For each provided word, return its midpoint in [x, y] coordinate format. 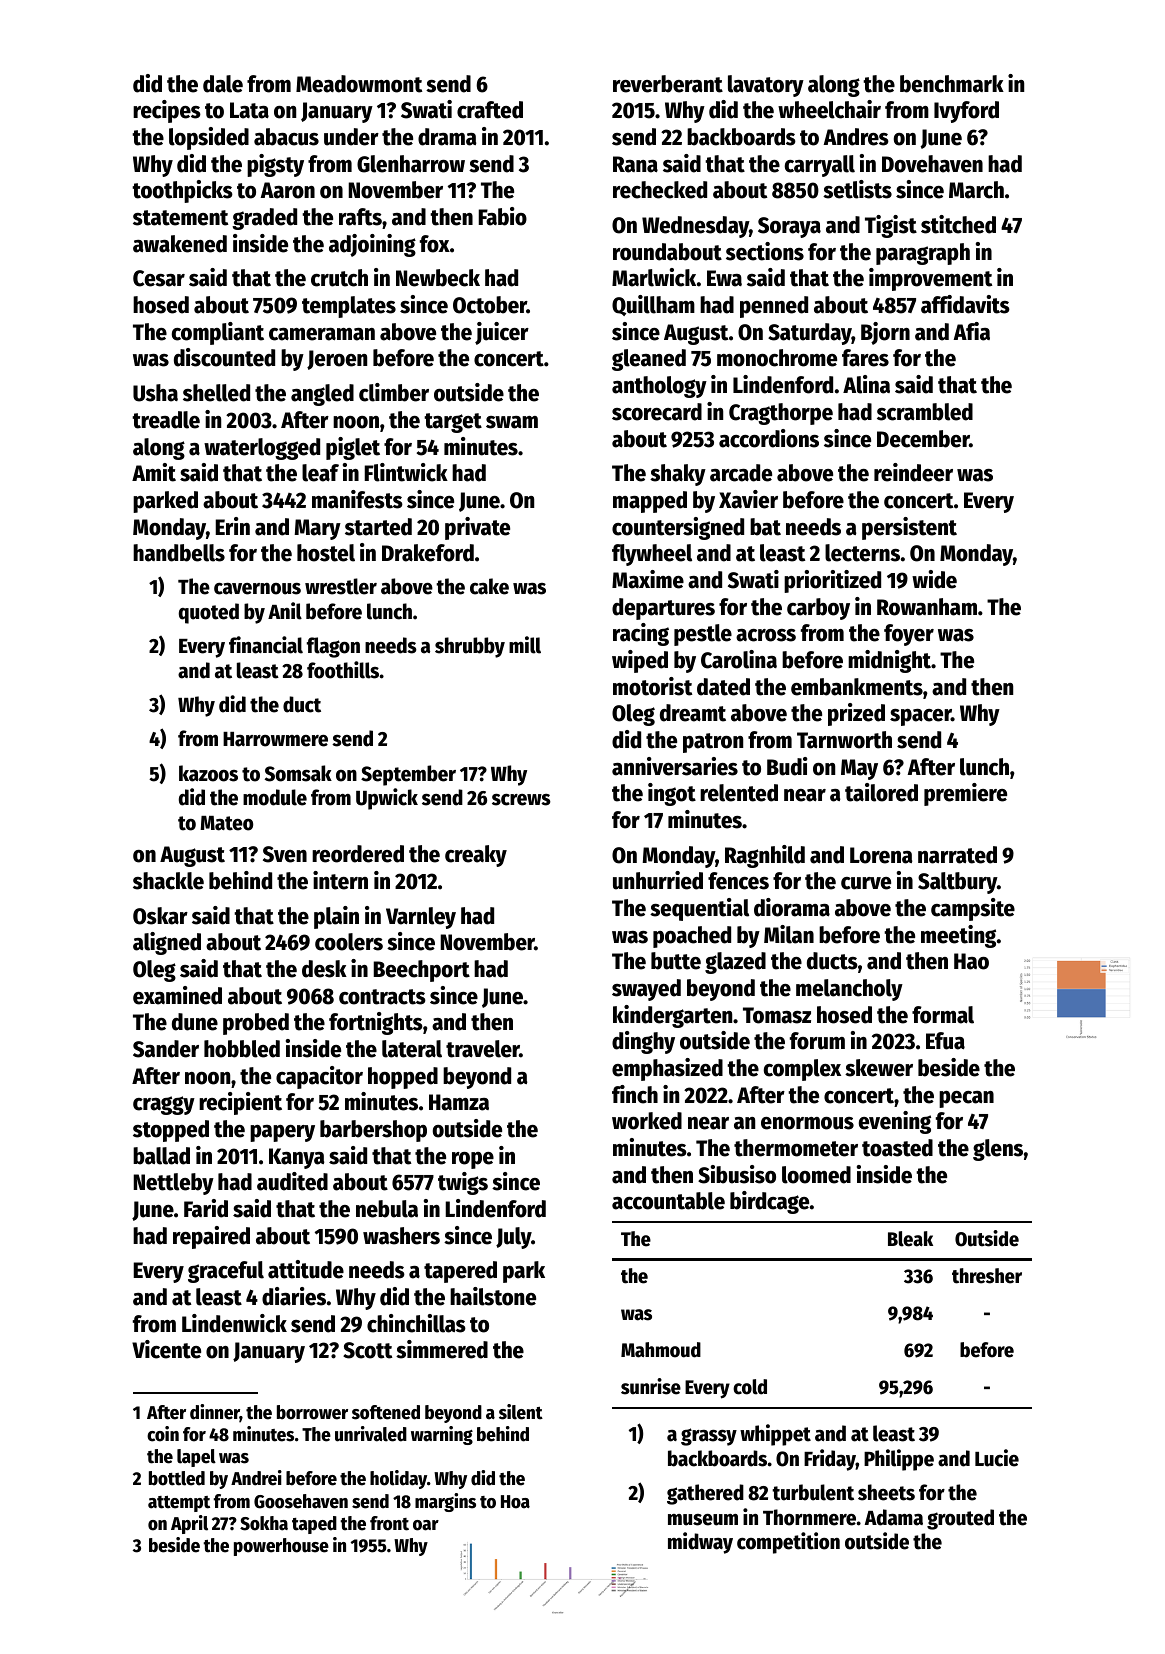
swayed [646, 990]
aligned [167, 943]
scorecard [657, 412]
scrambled [925, 412]
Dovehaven [932, 164]
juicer [502, 333]
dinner [215, 1413]
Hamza [459, 1102]
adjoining [372, 245]
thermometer [796, 1148]
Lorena [881, 855]
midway [700, 1543]
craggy [164, 1105]
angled [322, 395]
